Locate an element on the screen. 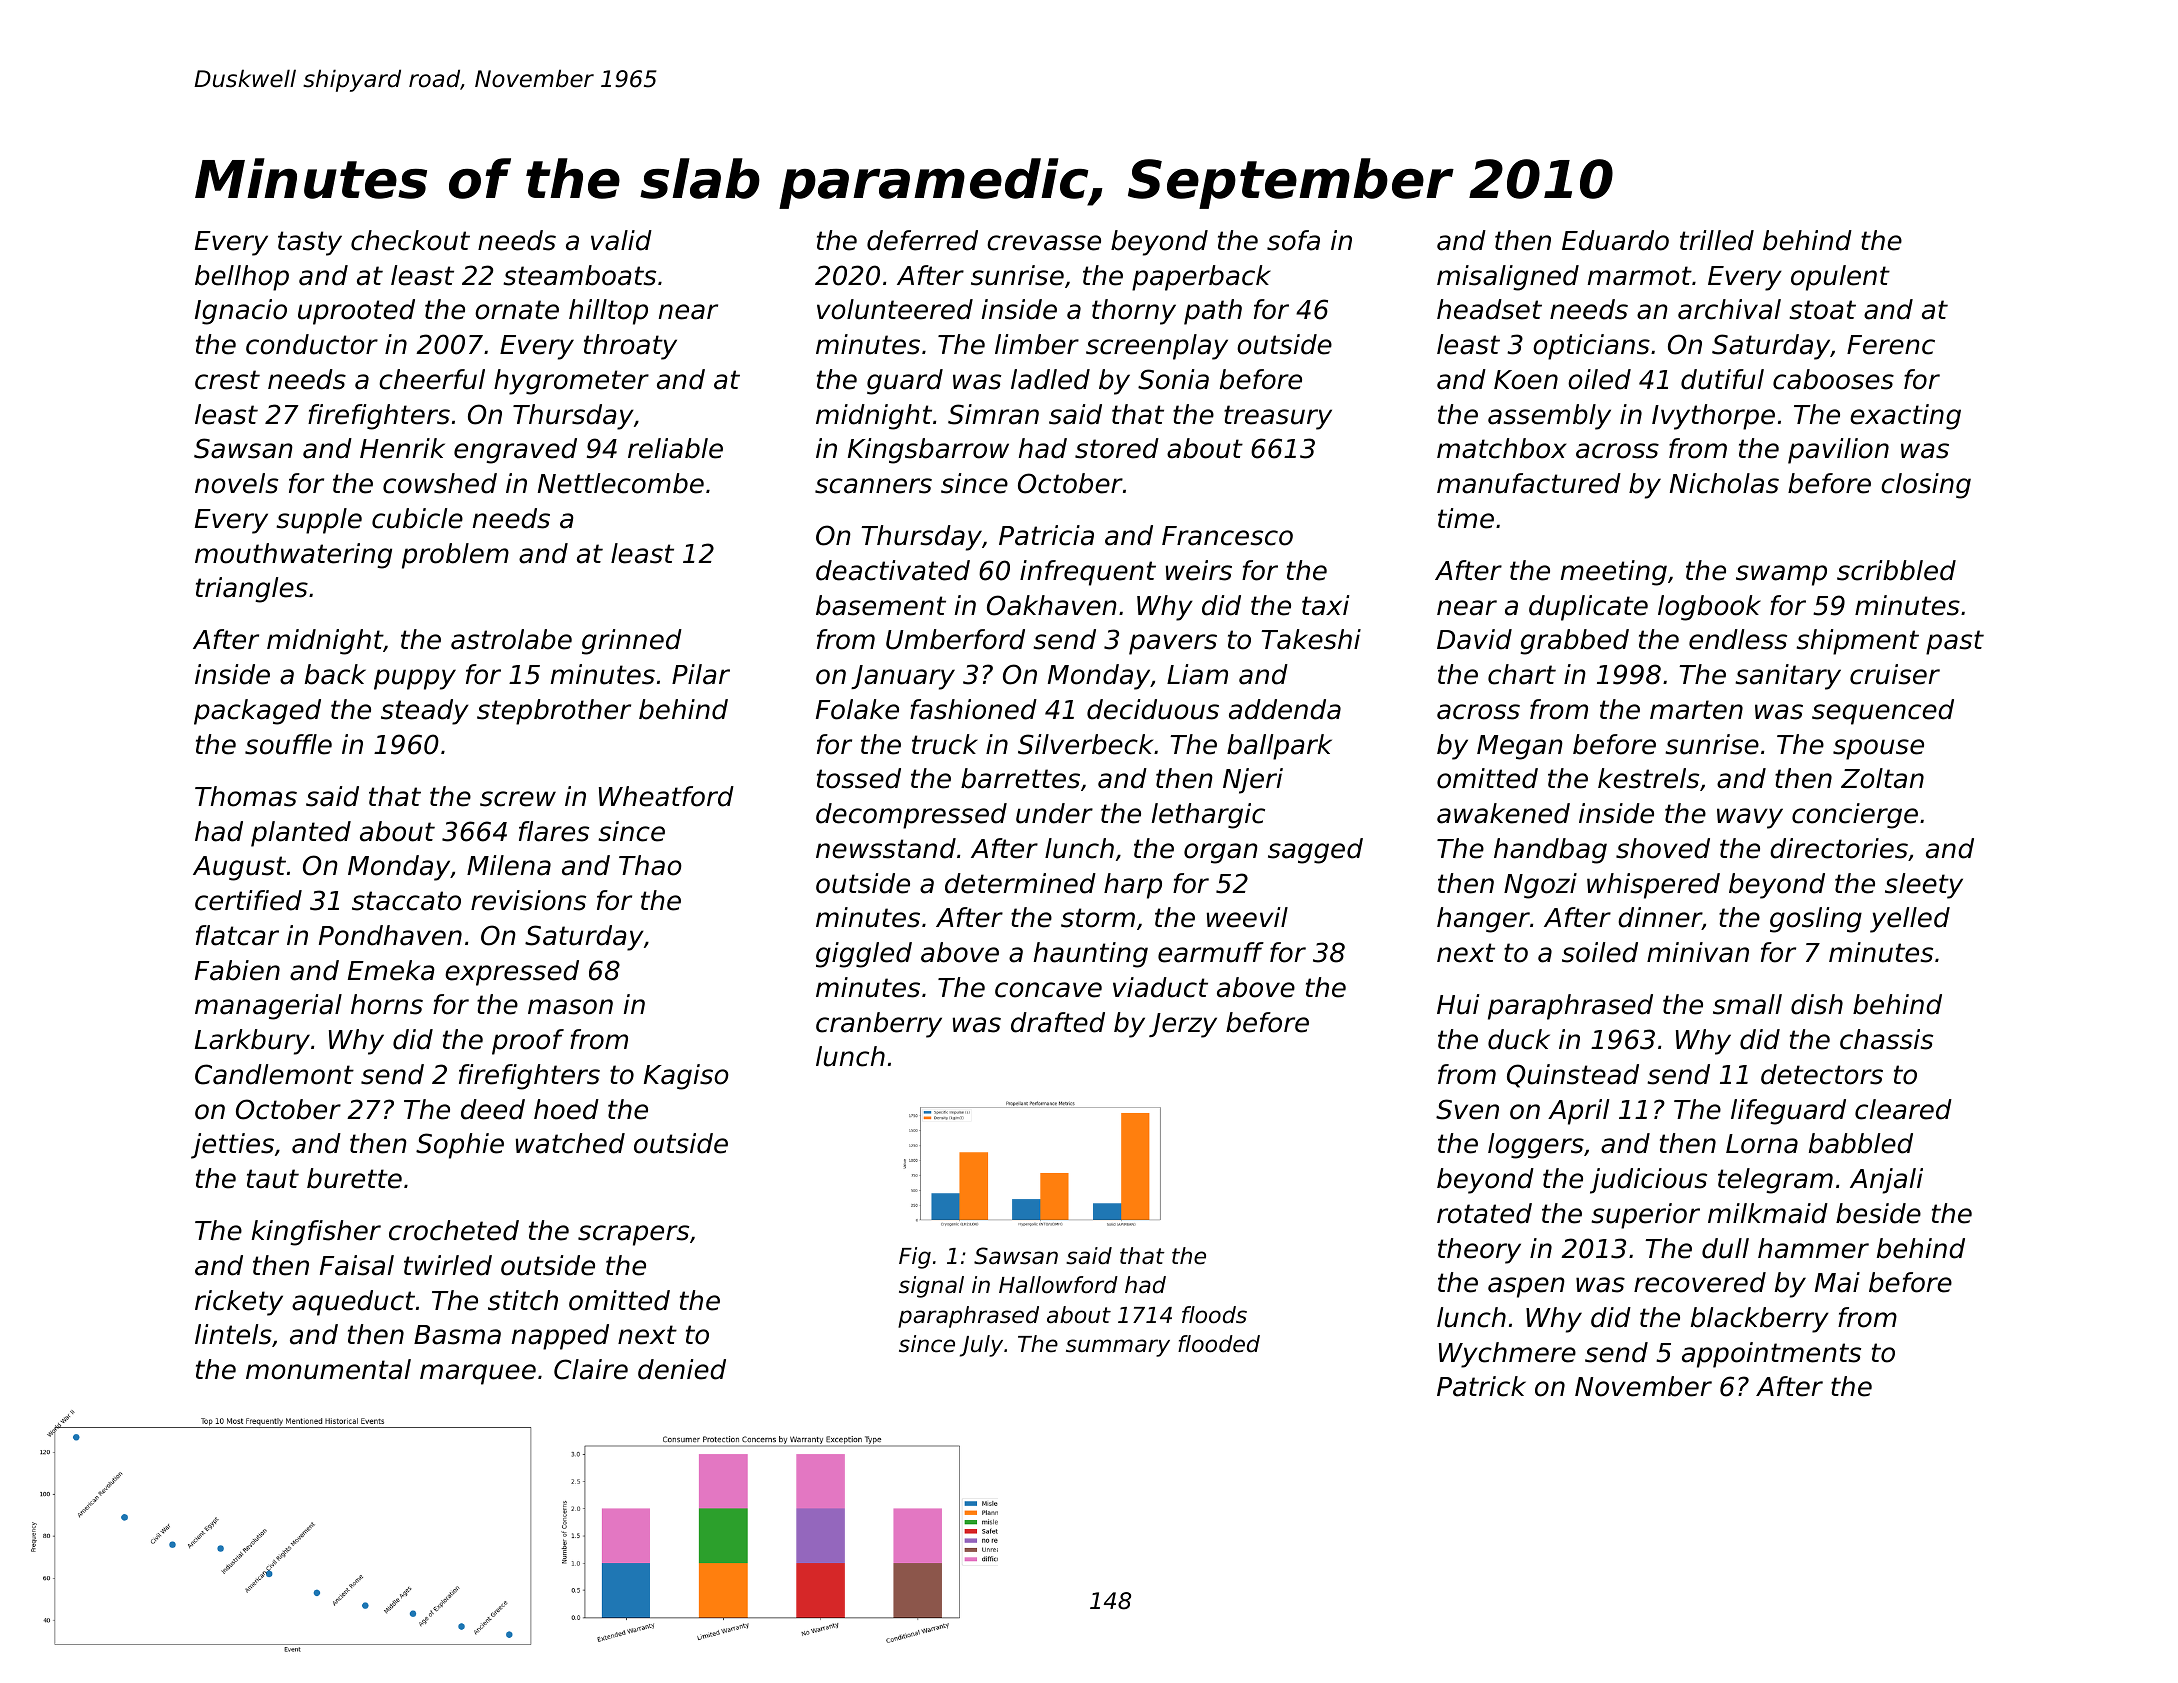  Umberford is located at coordinates (955, 639).
